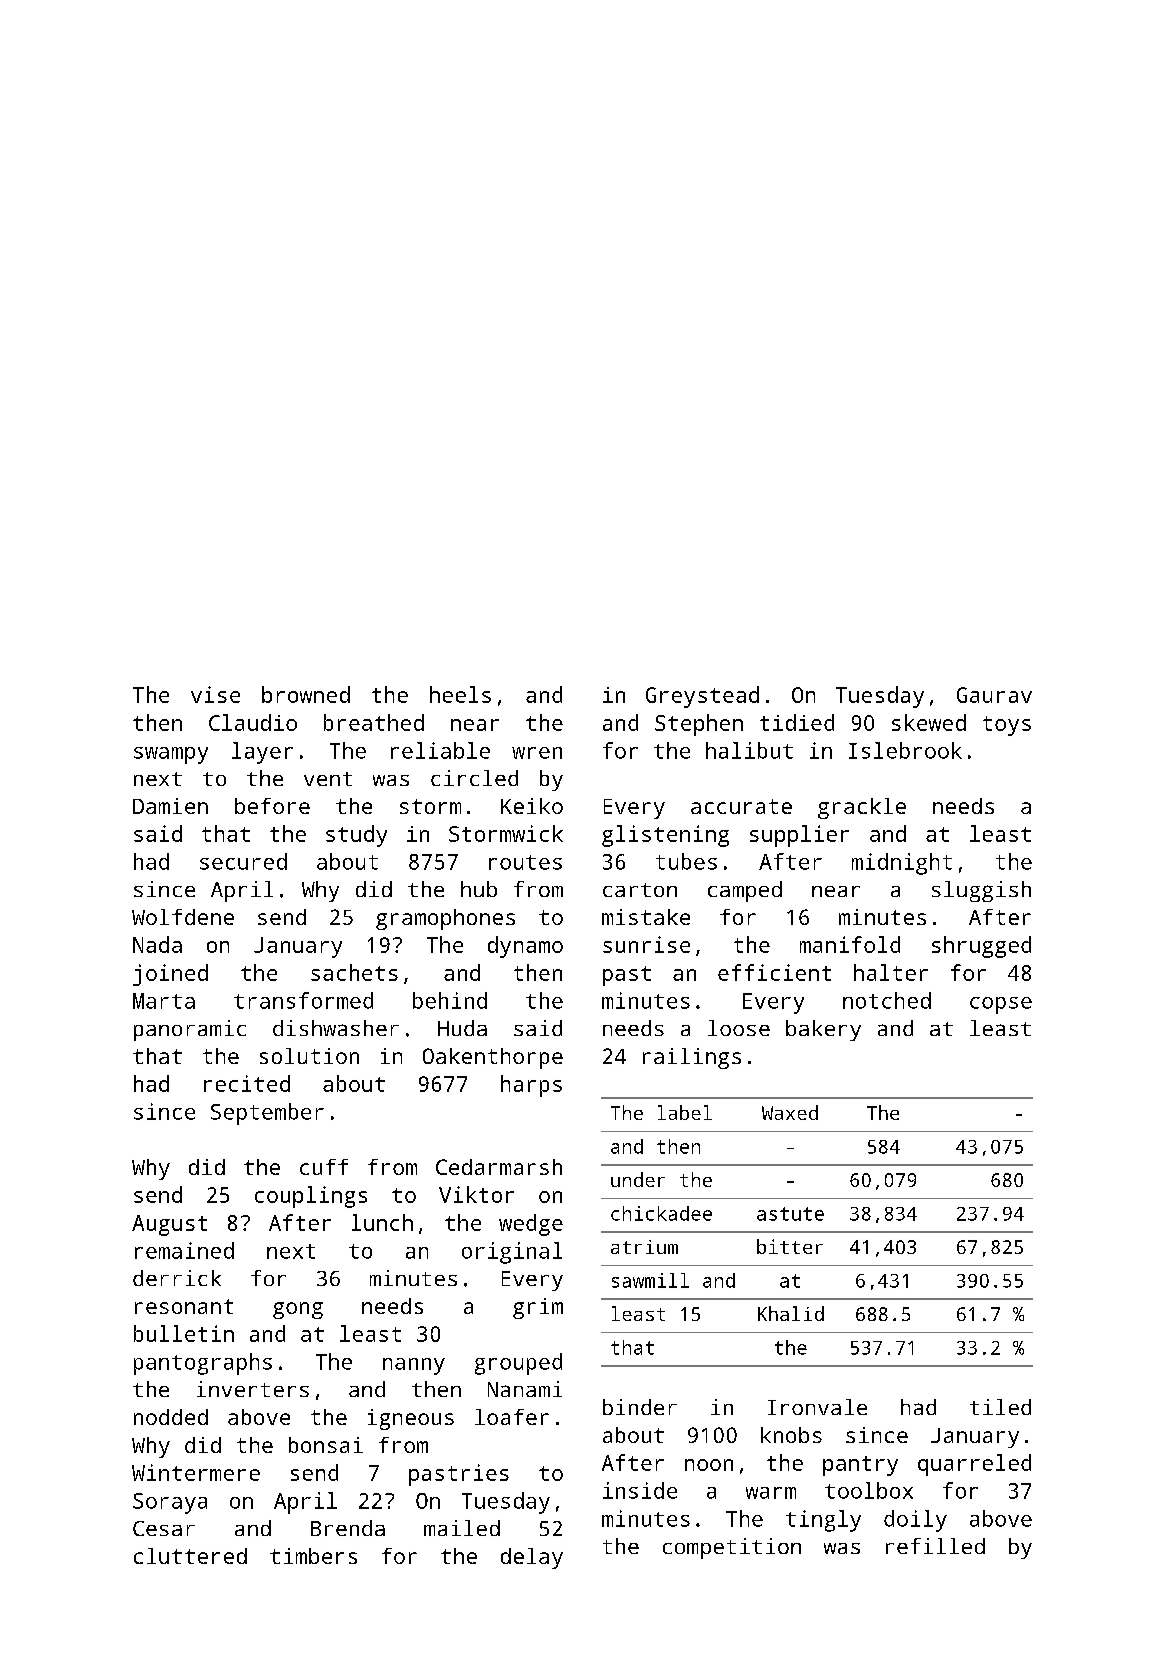  I want to click on tidied, so click(797, 722).
